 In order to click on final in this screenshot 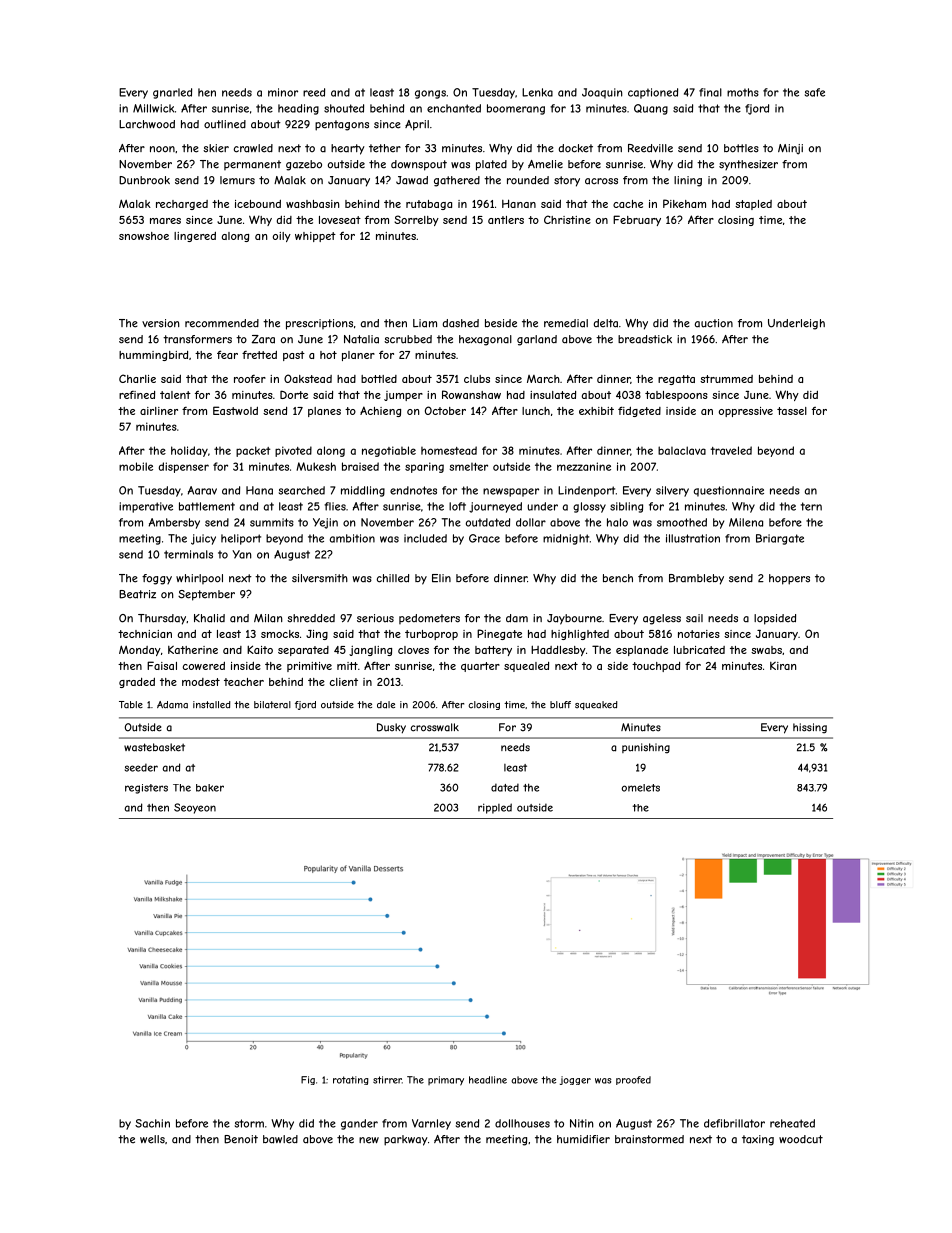, I will do `click(710, 92)`.
